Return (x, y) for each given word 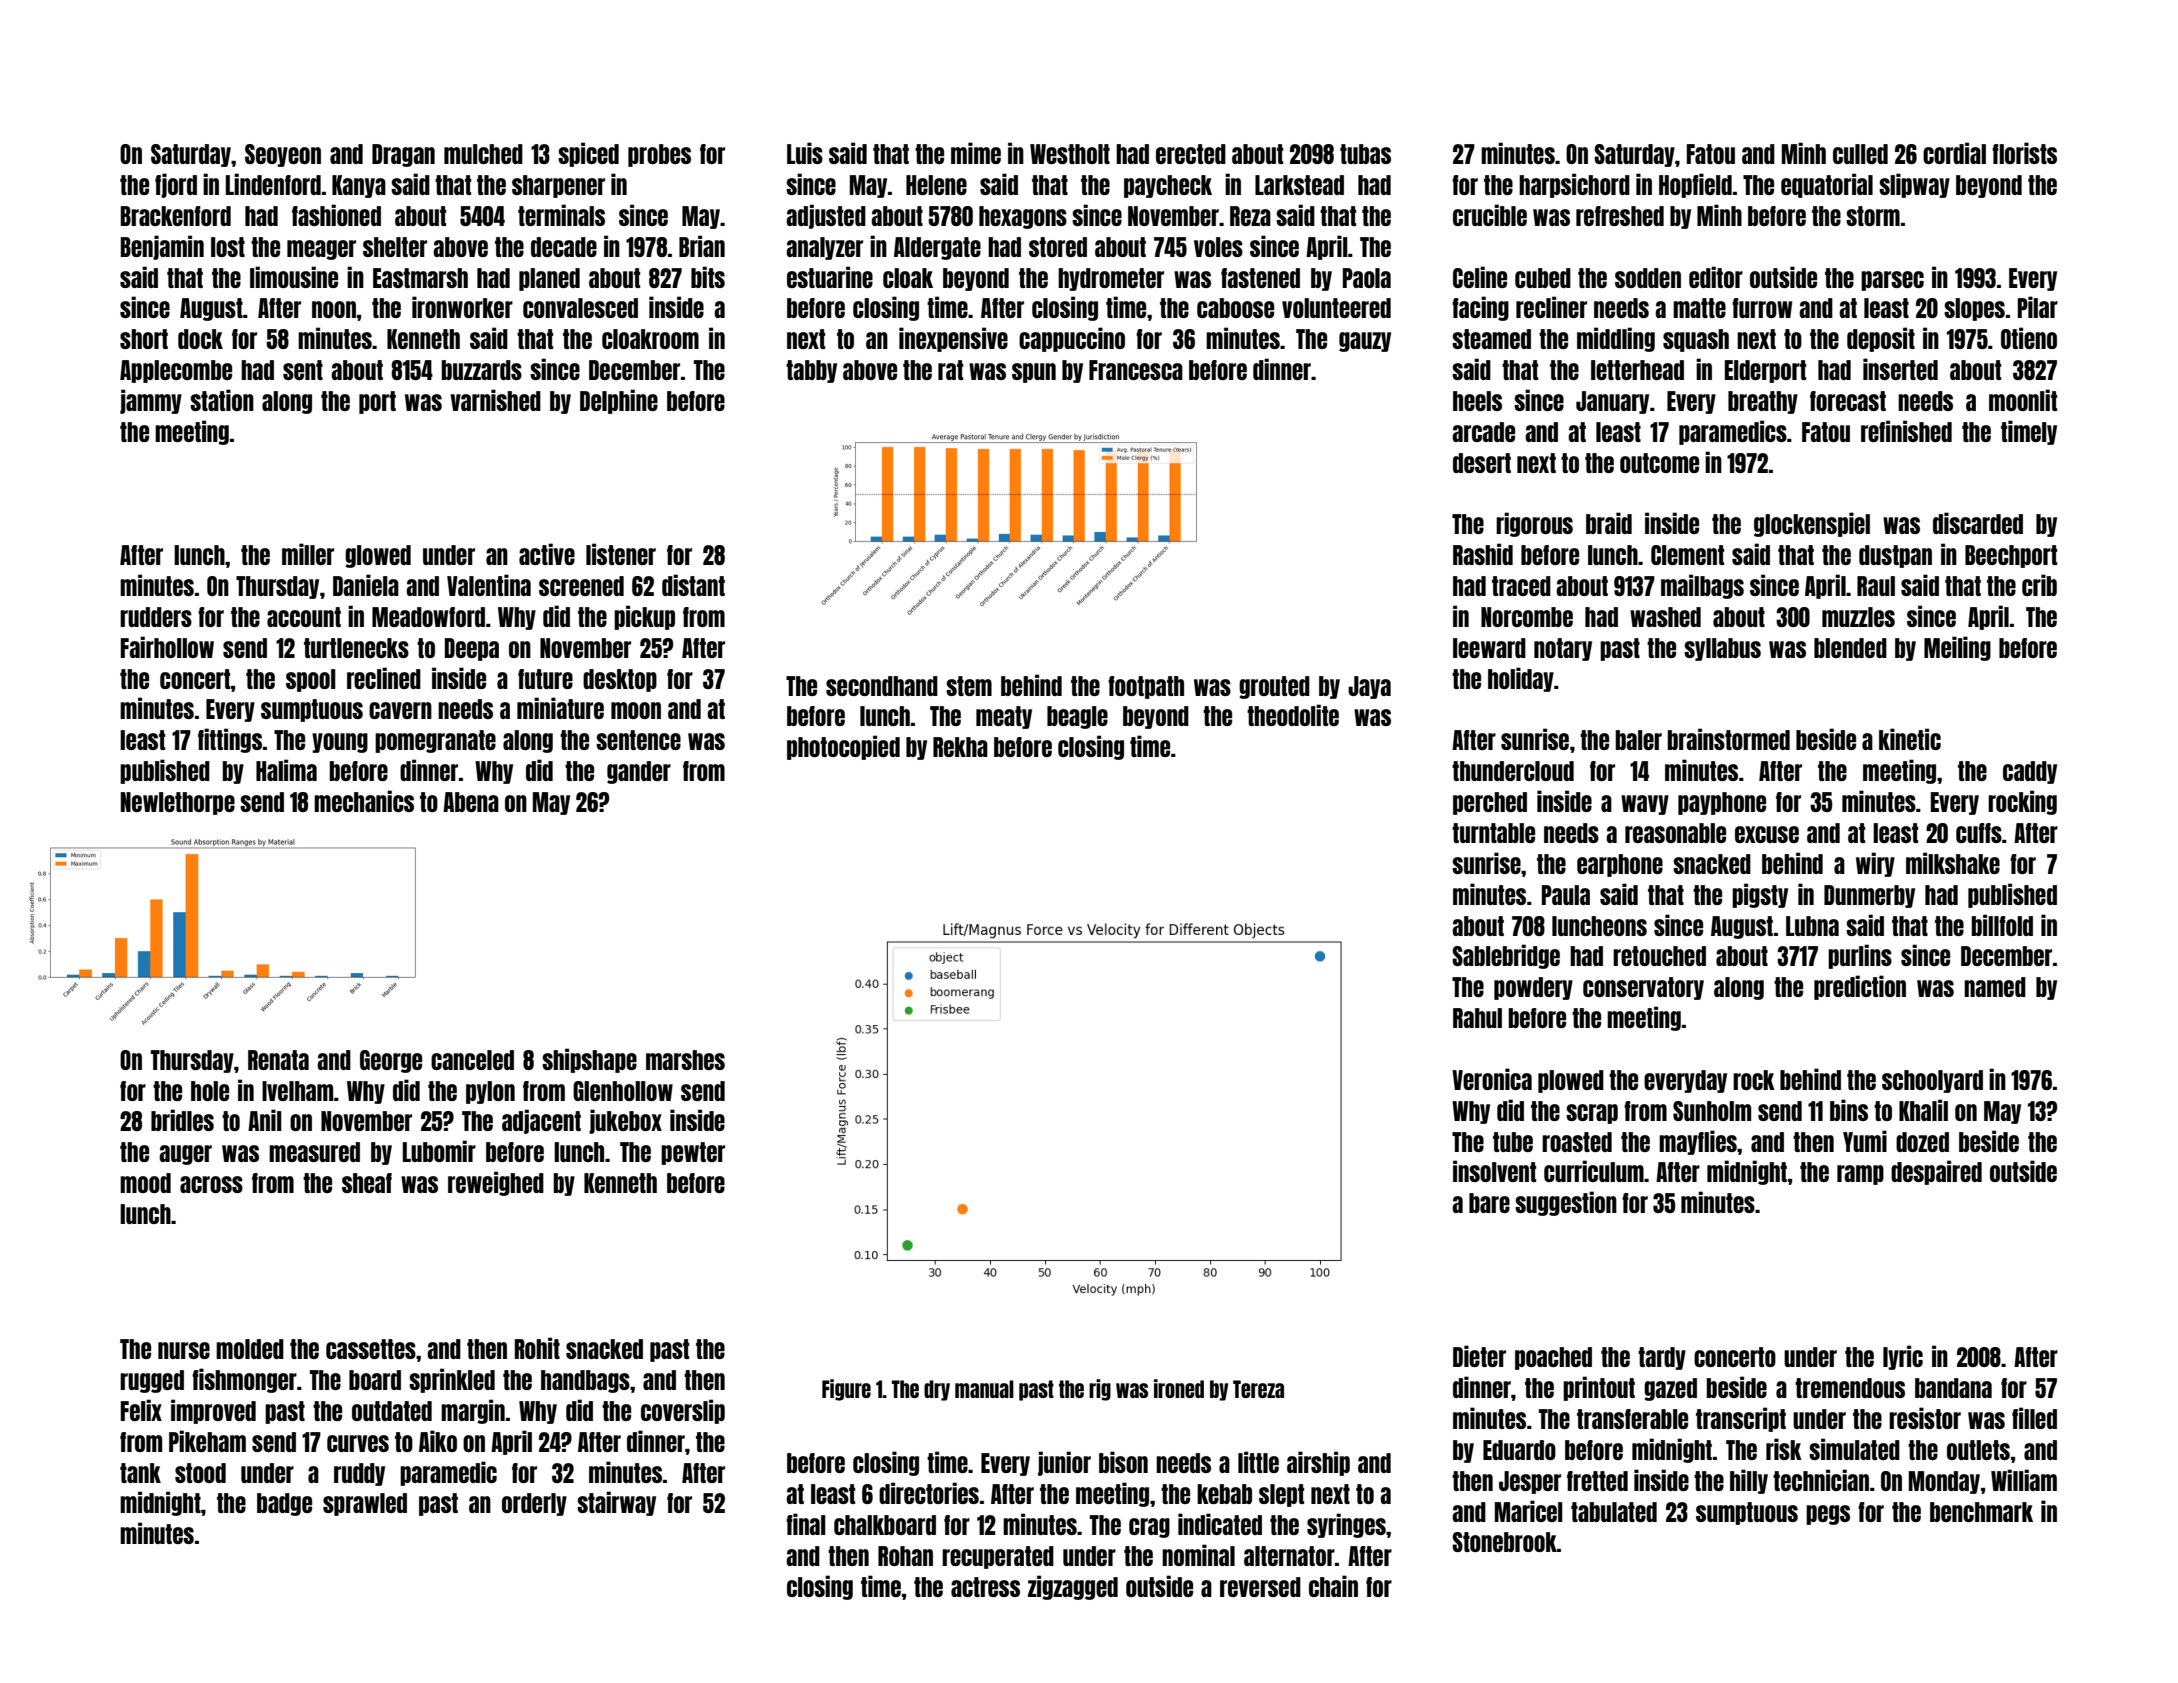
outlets (1978, 1450)
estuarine (830, 277)
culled (1860, 154)
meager (321, 250)
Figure (846, 1390)
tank (140, 1473)
